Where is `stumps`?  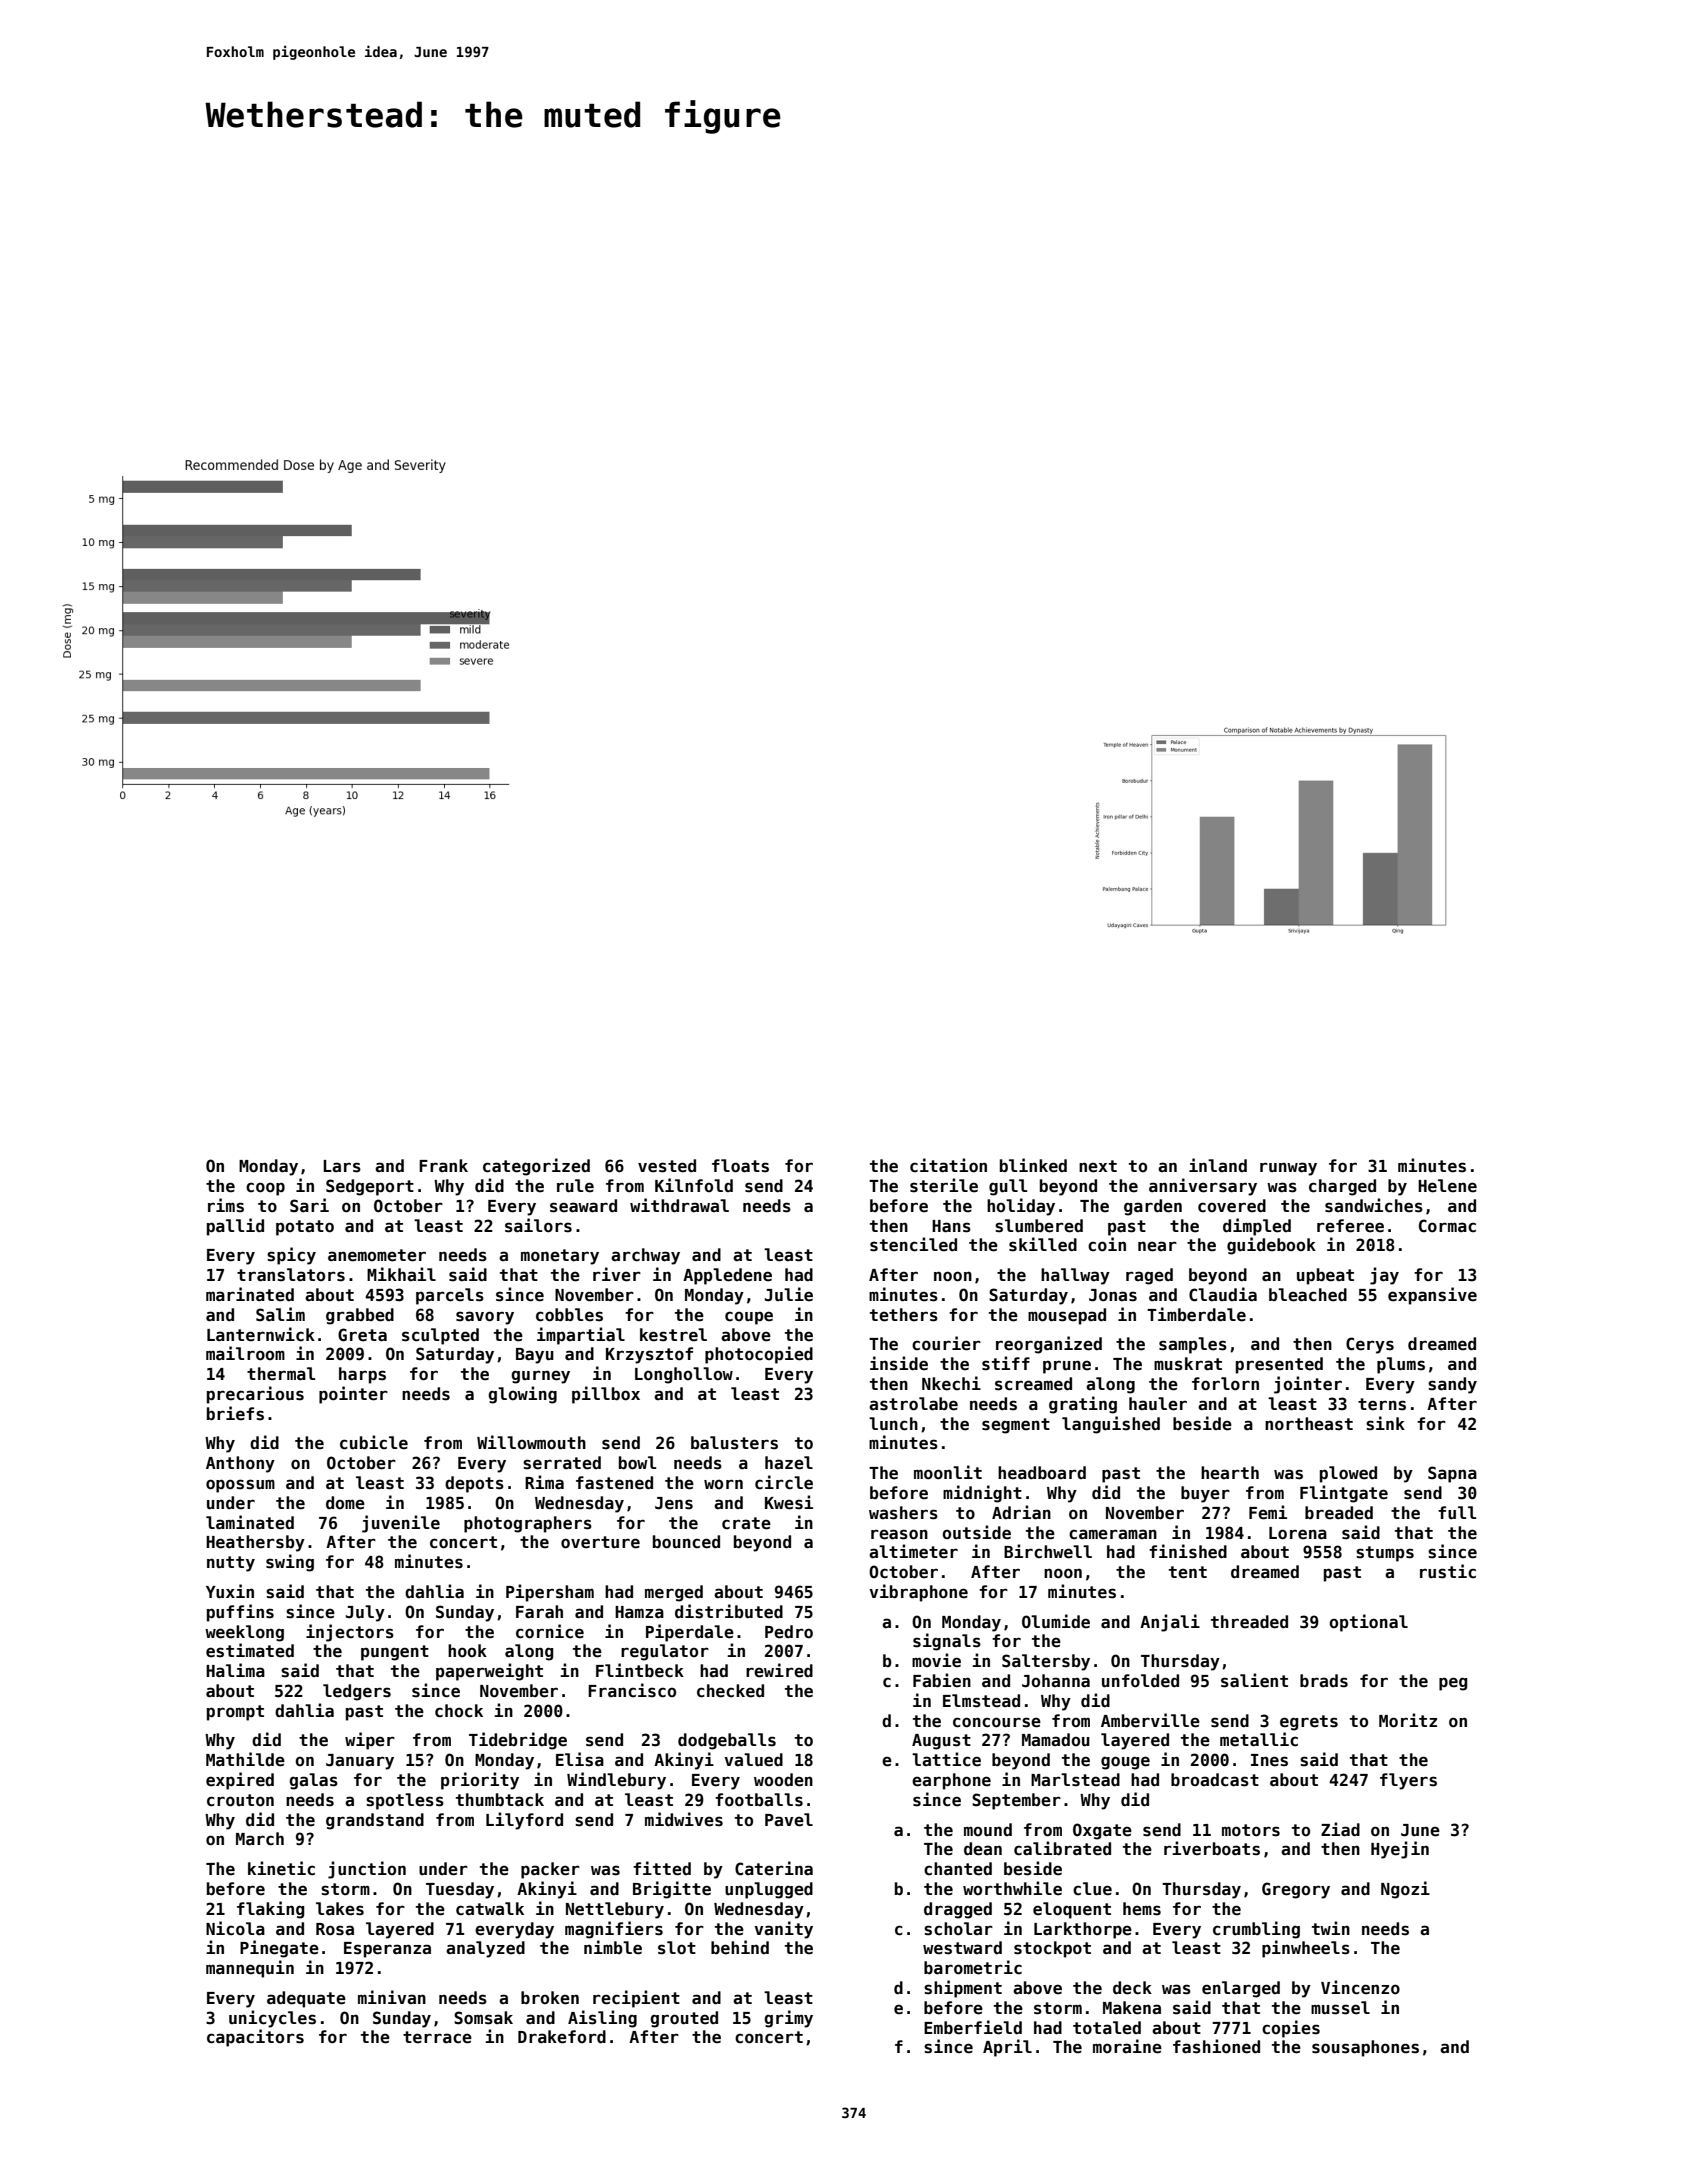 stumps is located at coordinates (1385, 1554).
